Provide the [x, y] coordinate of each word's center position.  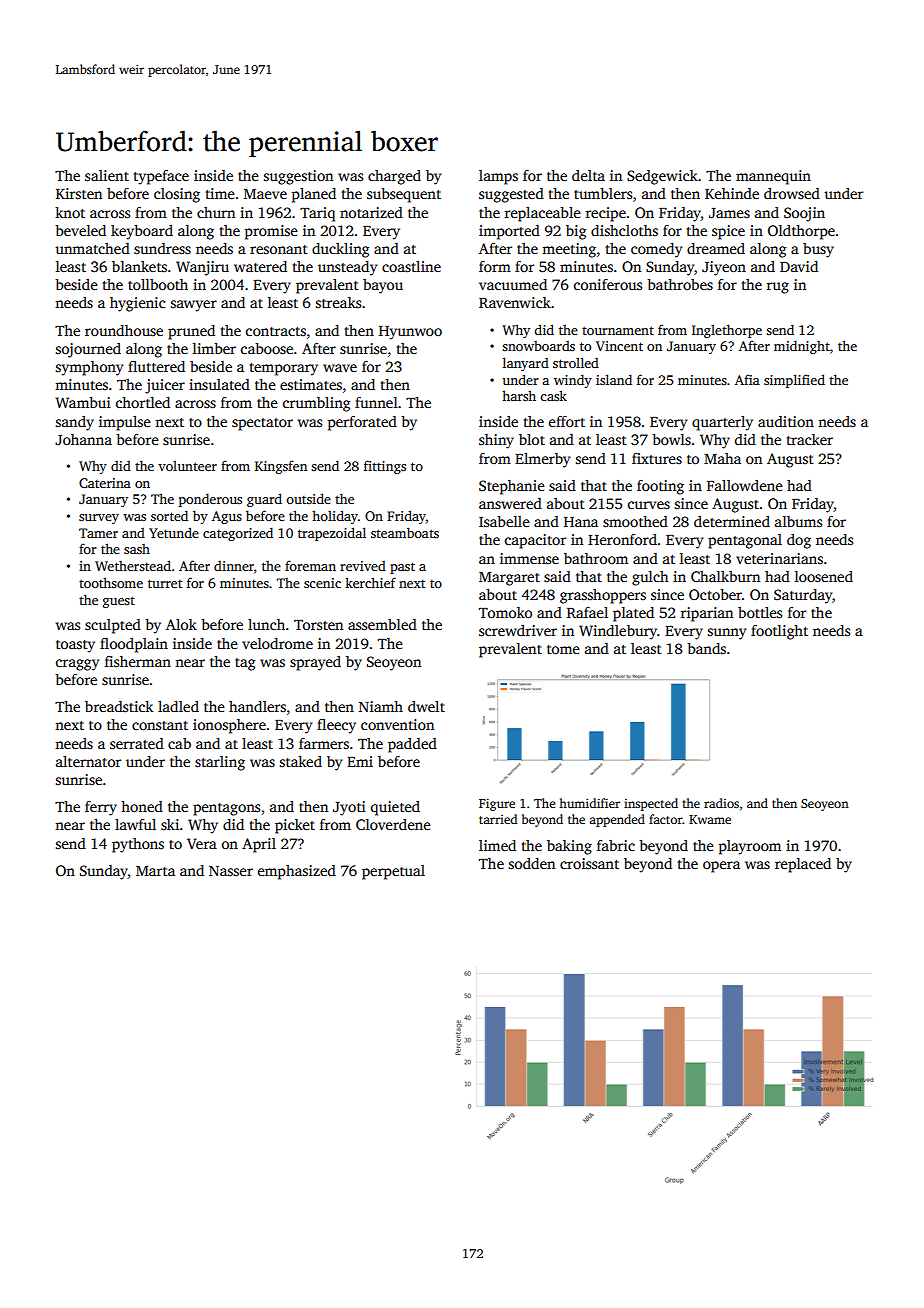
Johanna [83, 439]
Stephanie [512, 487]
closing [177, 195]
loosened [824, 576]
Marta [155, 871]
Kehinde [732, 193]
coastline [411, 266]
